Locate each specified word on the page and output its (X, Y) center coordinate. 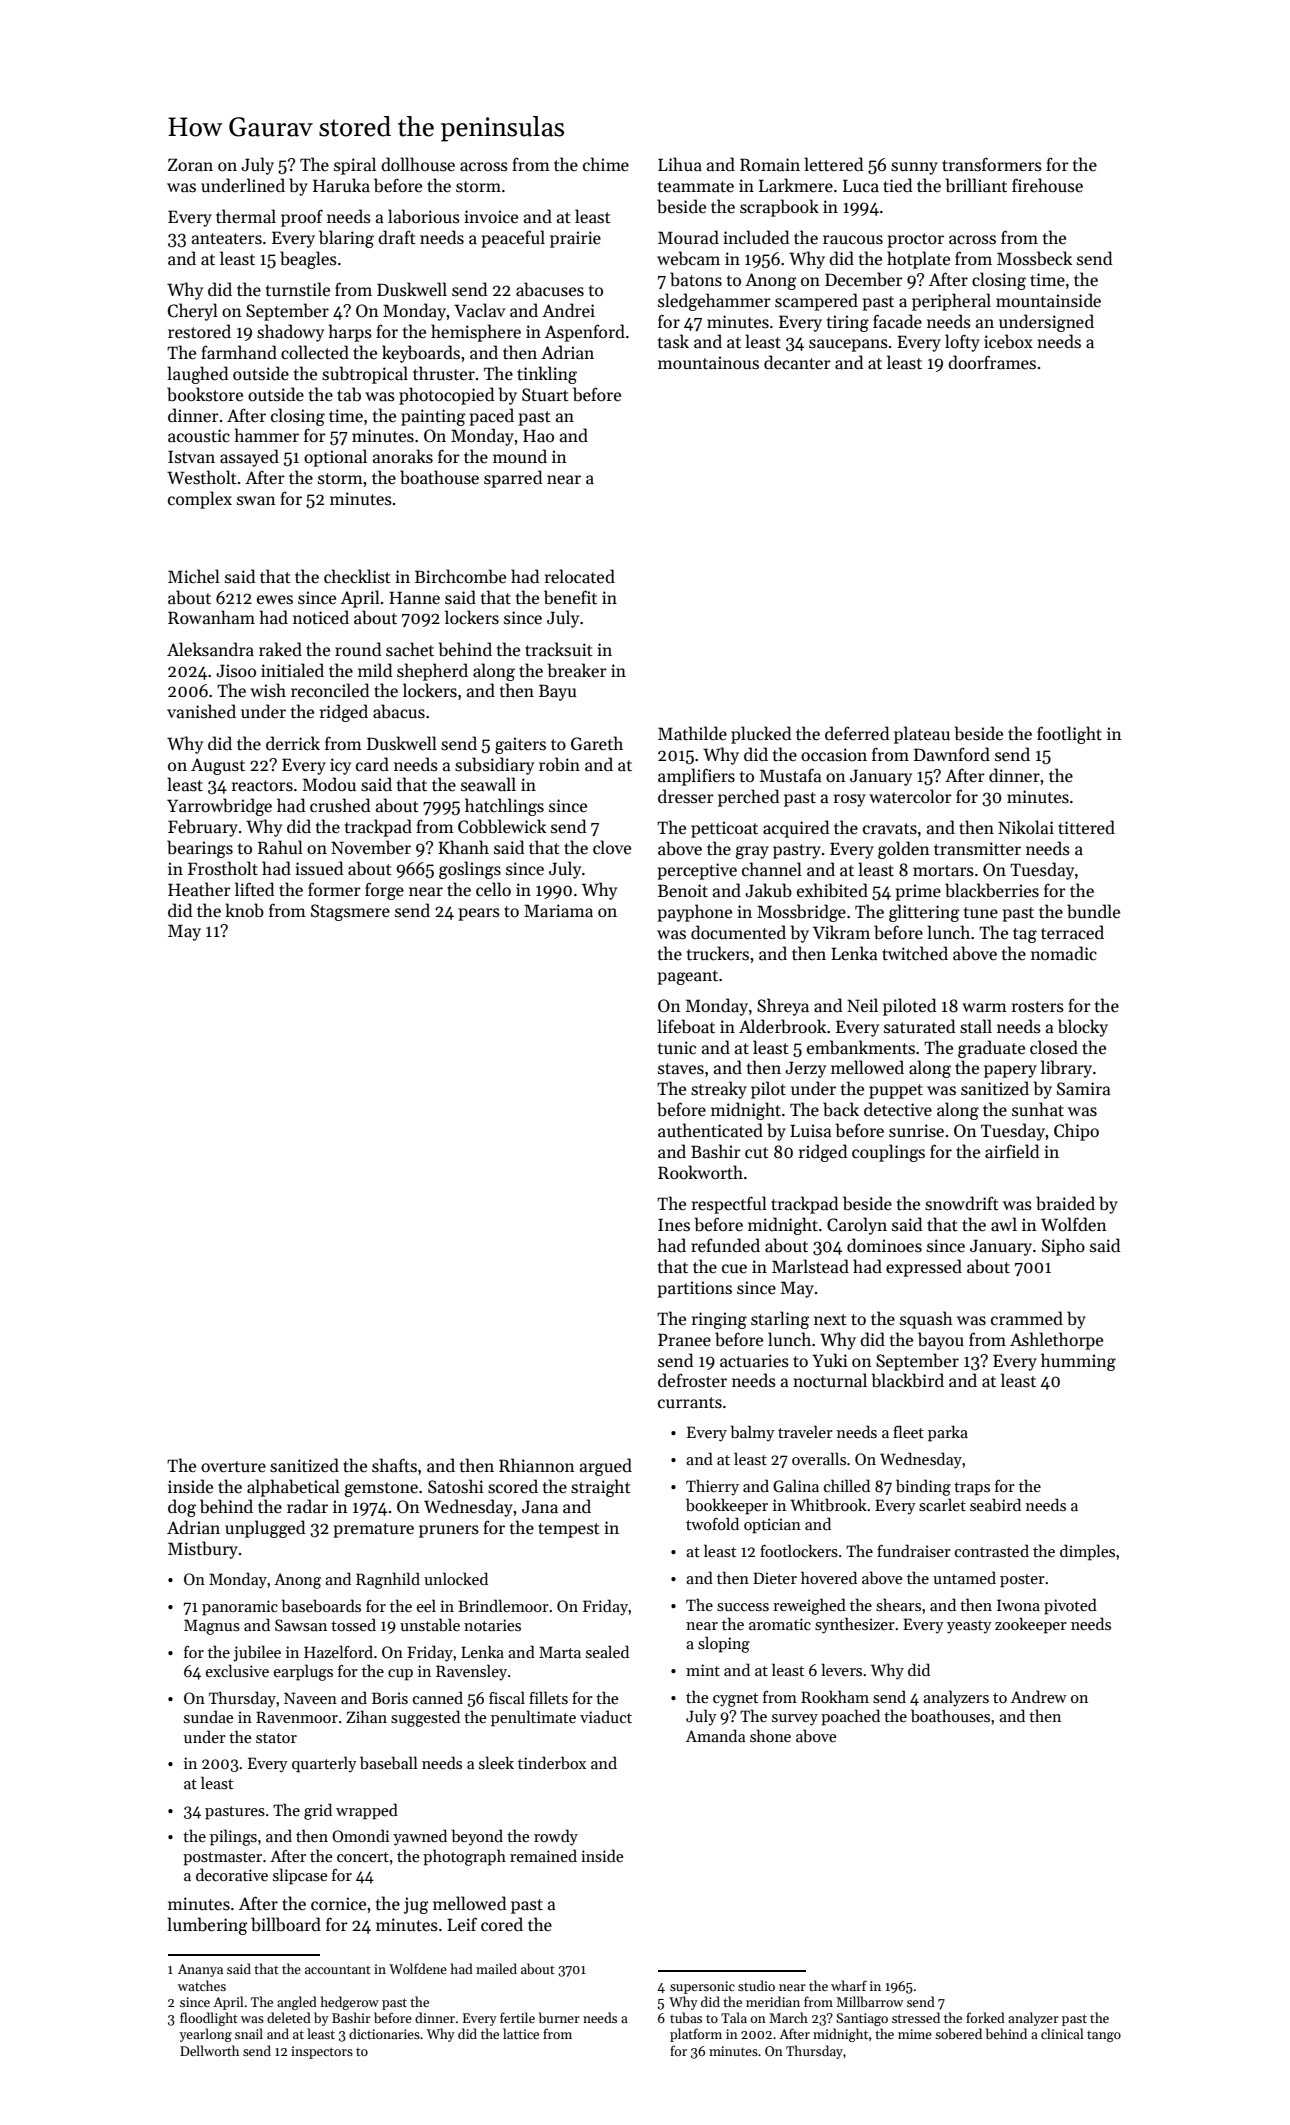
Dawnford (952, 754)
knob (244, 910)
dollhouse (418, 164)
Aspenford (585, 333)
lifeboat (686, 1026)
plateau (922, 735)
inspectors (322, 2052)
